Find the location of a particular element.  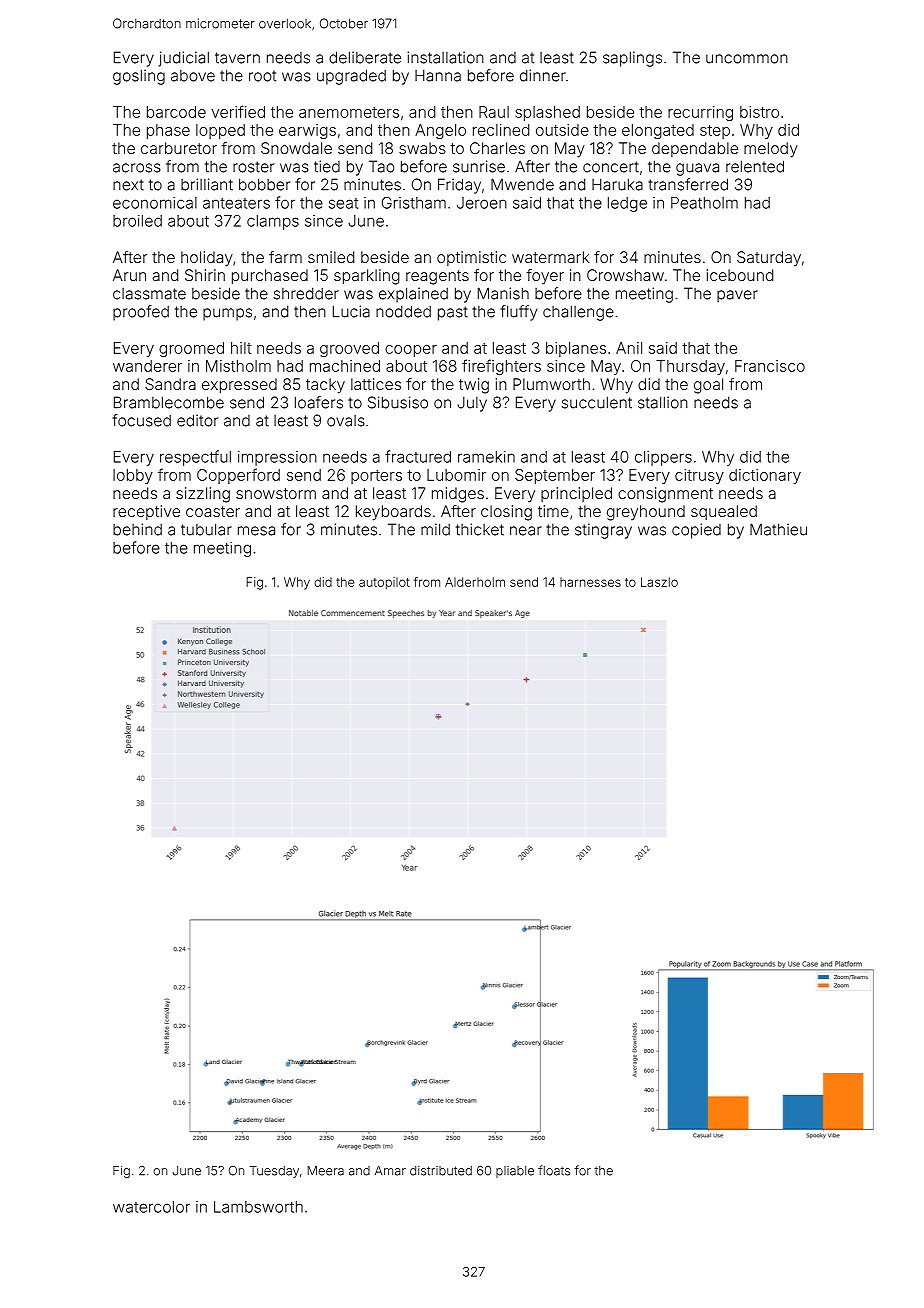

Lambsworth is located at coordinates (258, 1207).
